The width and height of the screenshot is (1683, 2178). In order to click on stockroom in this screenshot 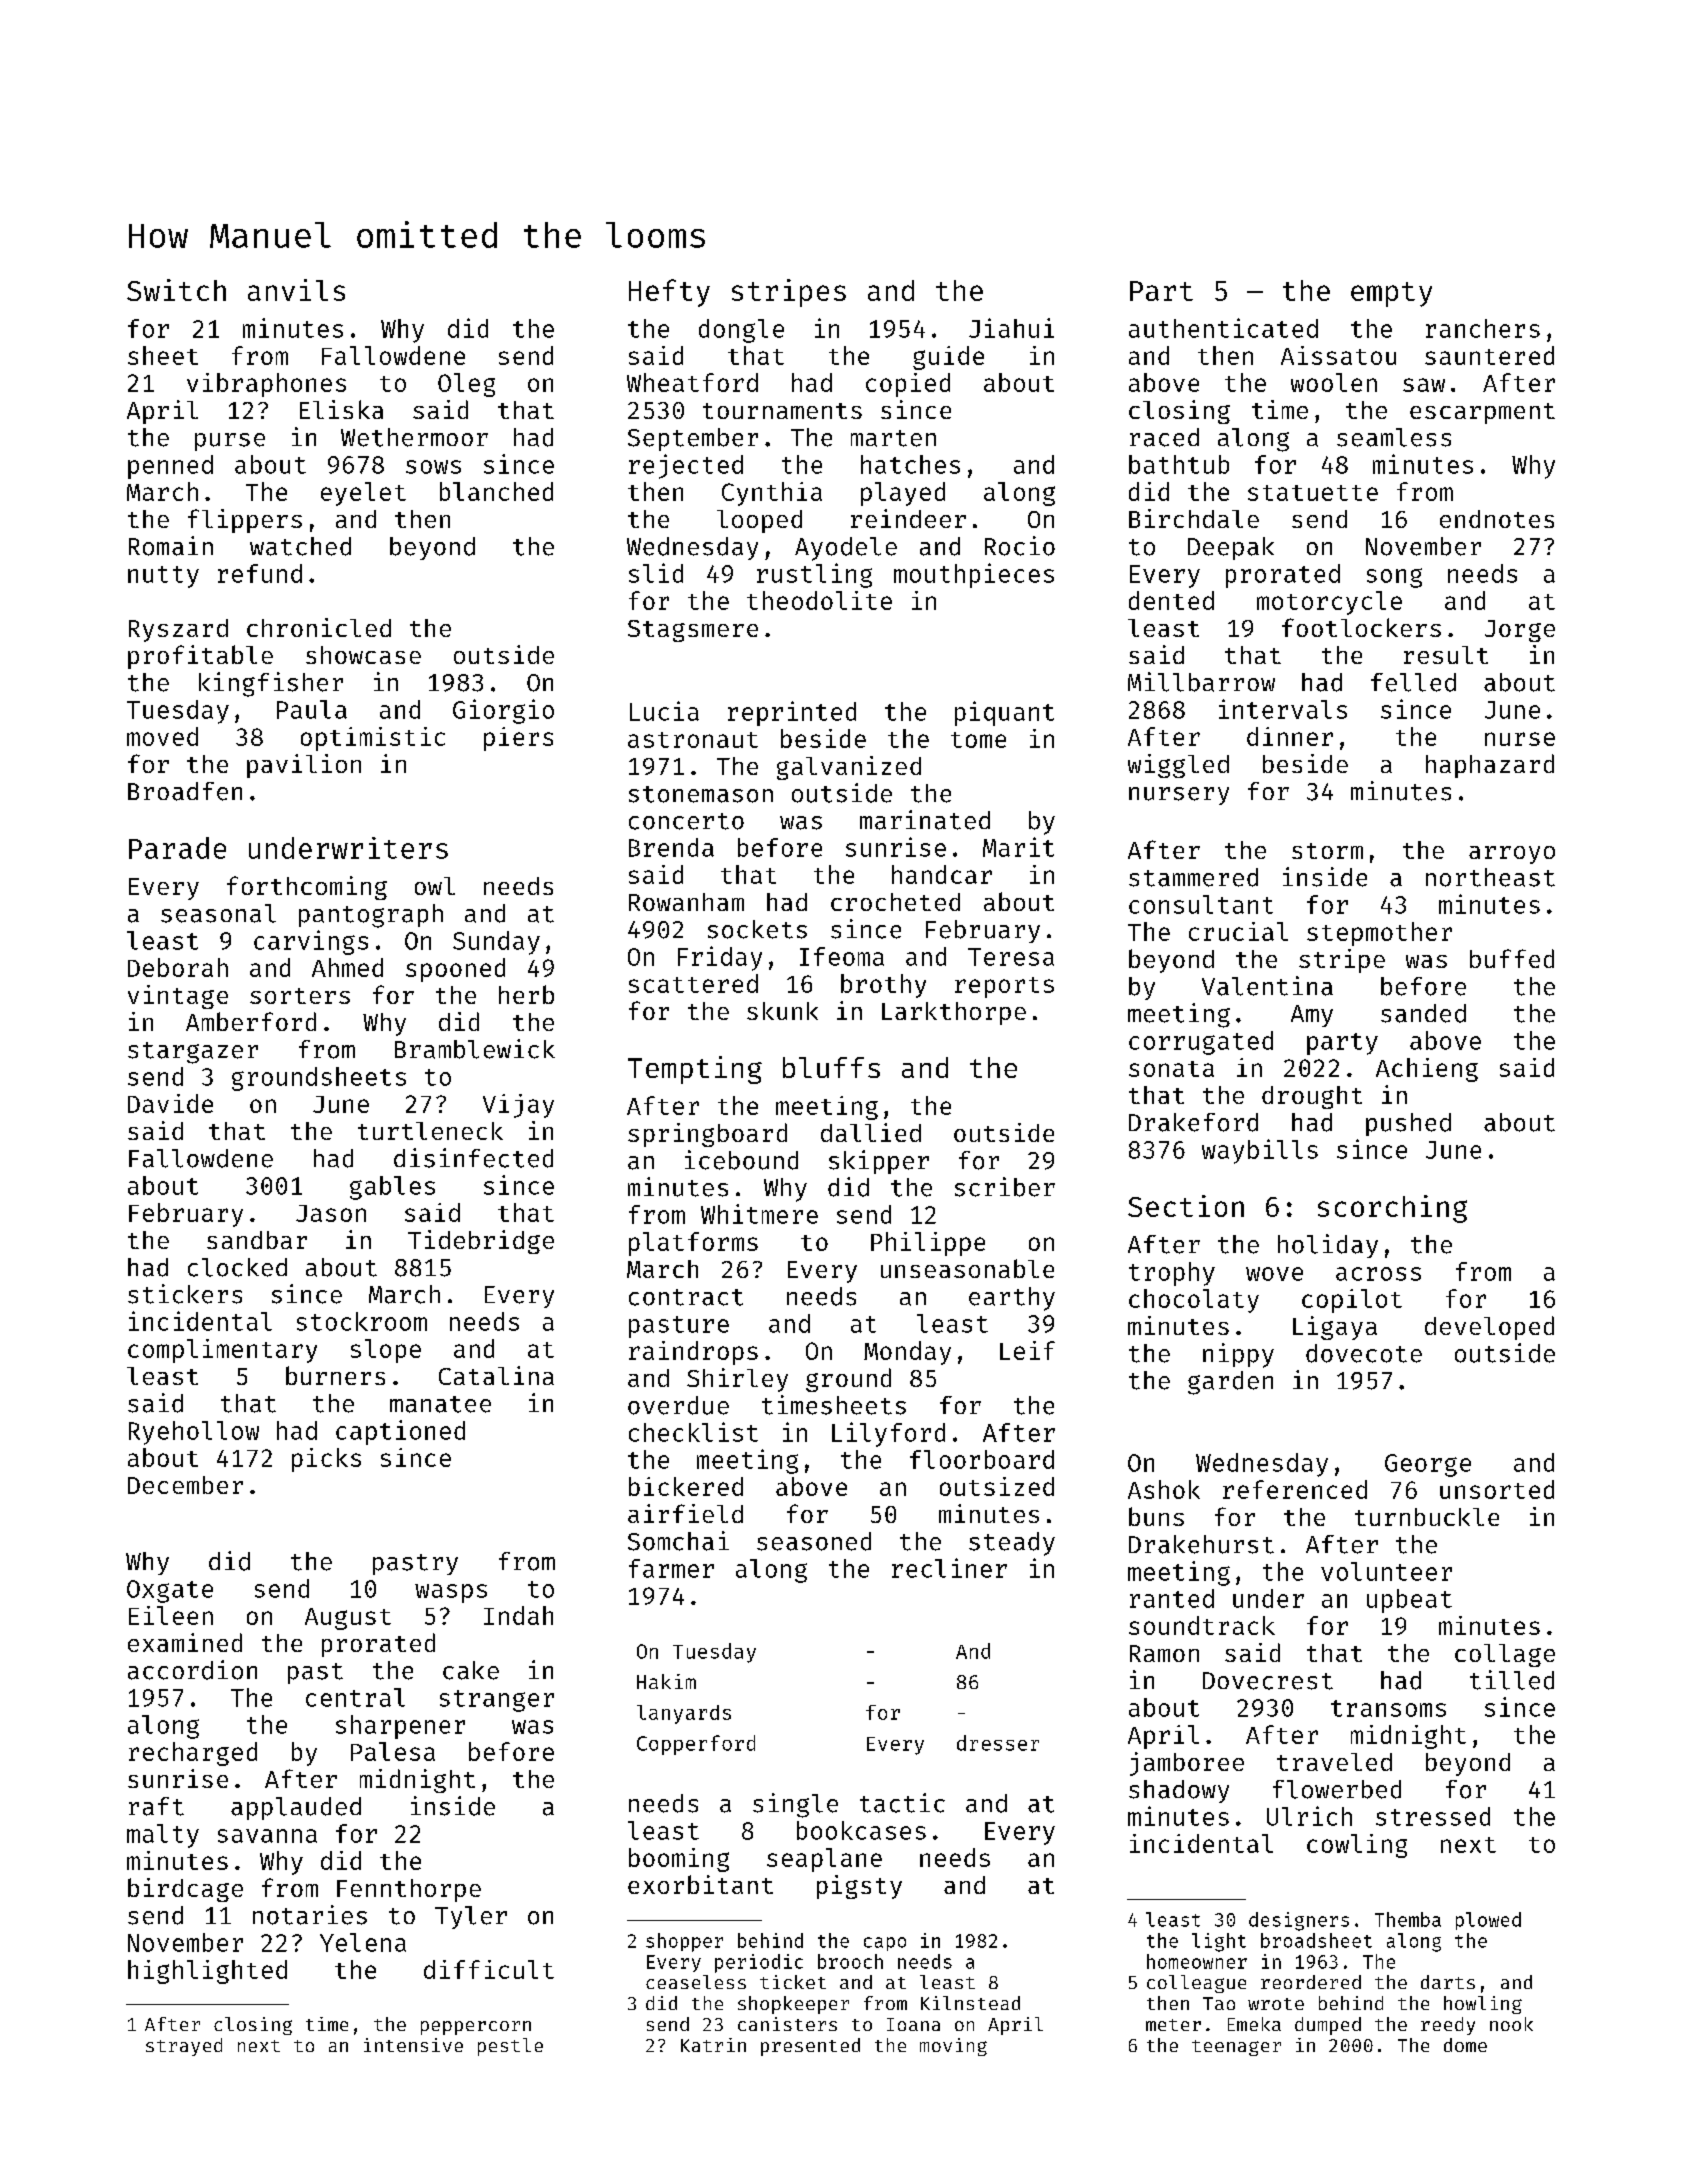, I will do `click(362, 1321)`.
